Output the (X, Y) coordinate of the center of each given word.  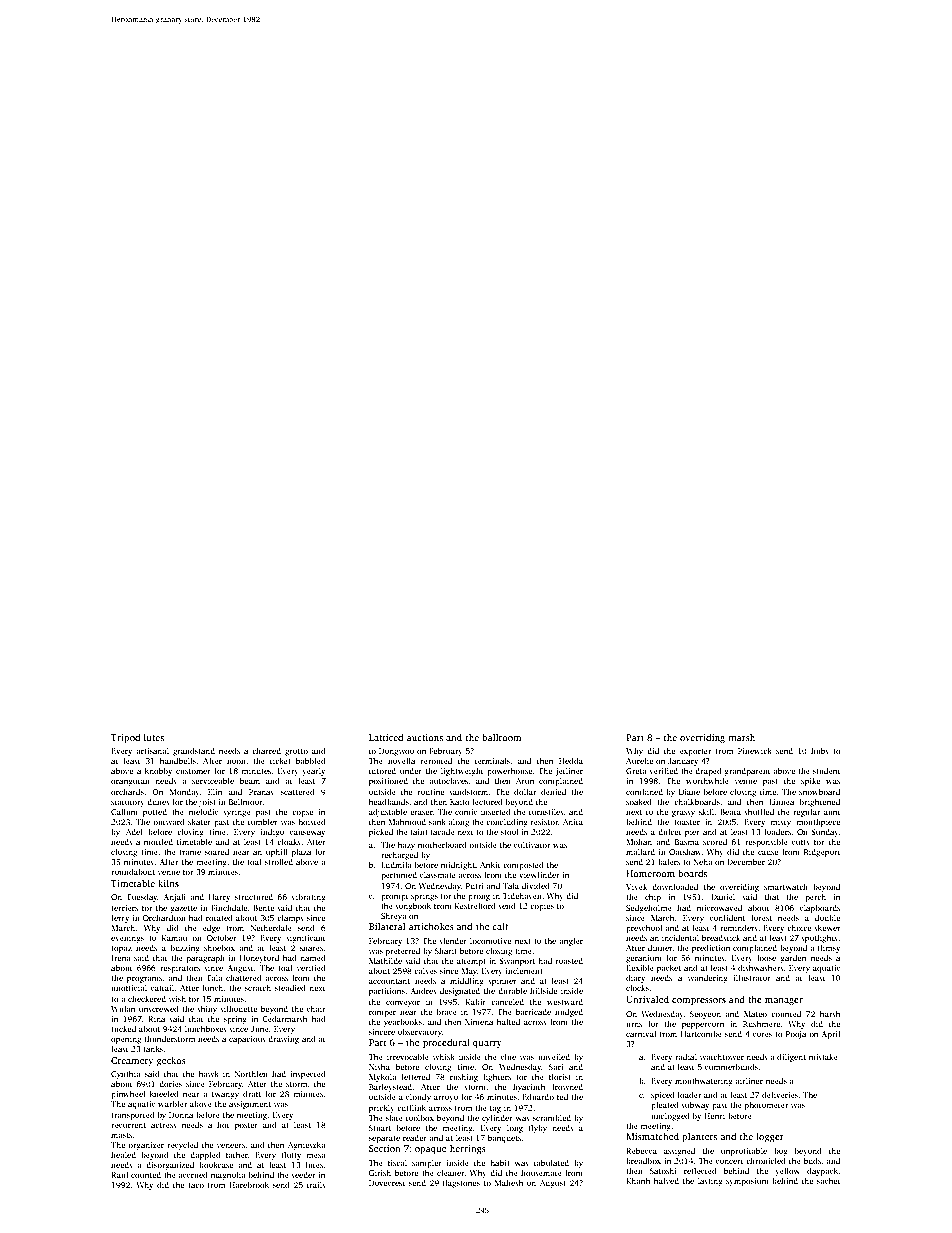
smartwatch (786, 887)
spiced (663, 1095)
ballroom (501, 737)
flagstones (461, 1183)
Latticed (386, 737)
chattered (244, 977)
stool (509, 832)
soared (217, 852)
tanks (153, 1048)
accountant (389, 981)
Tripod (125, 738)
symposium (747, 1182)
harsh (830, 1014)
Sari (556, 1067)
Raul (119, 1175)
